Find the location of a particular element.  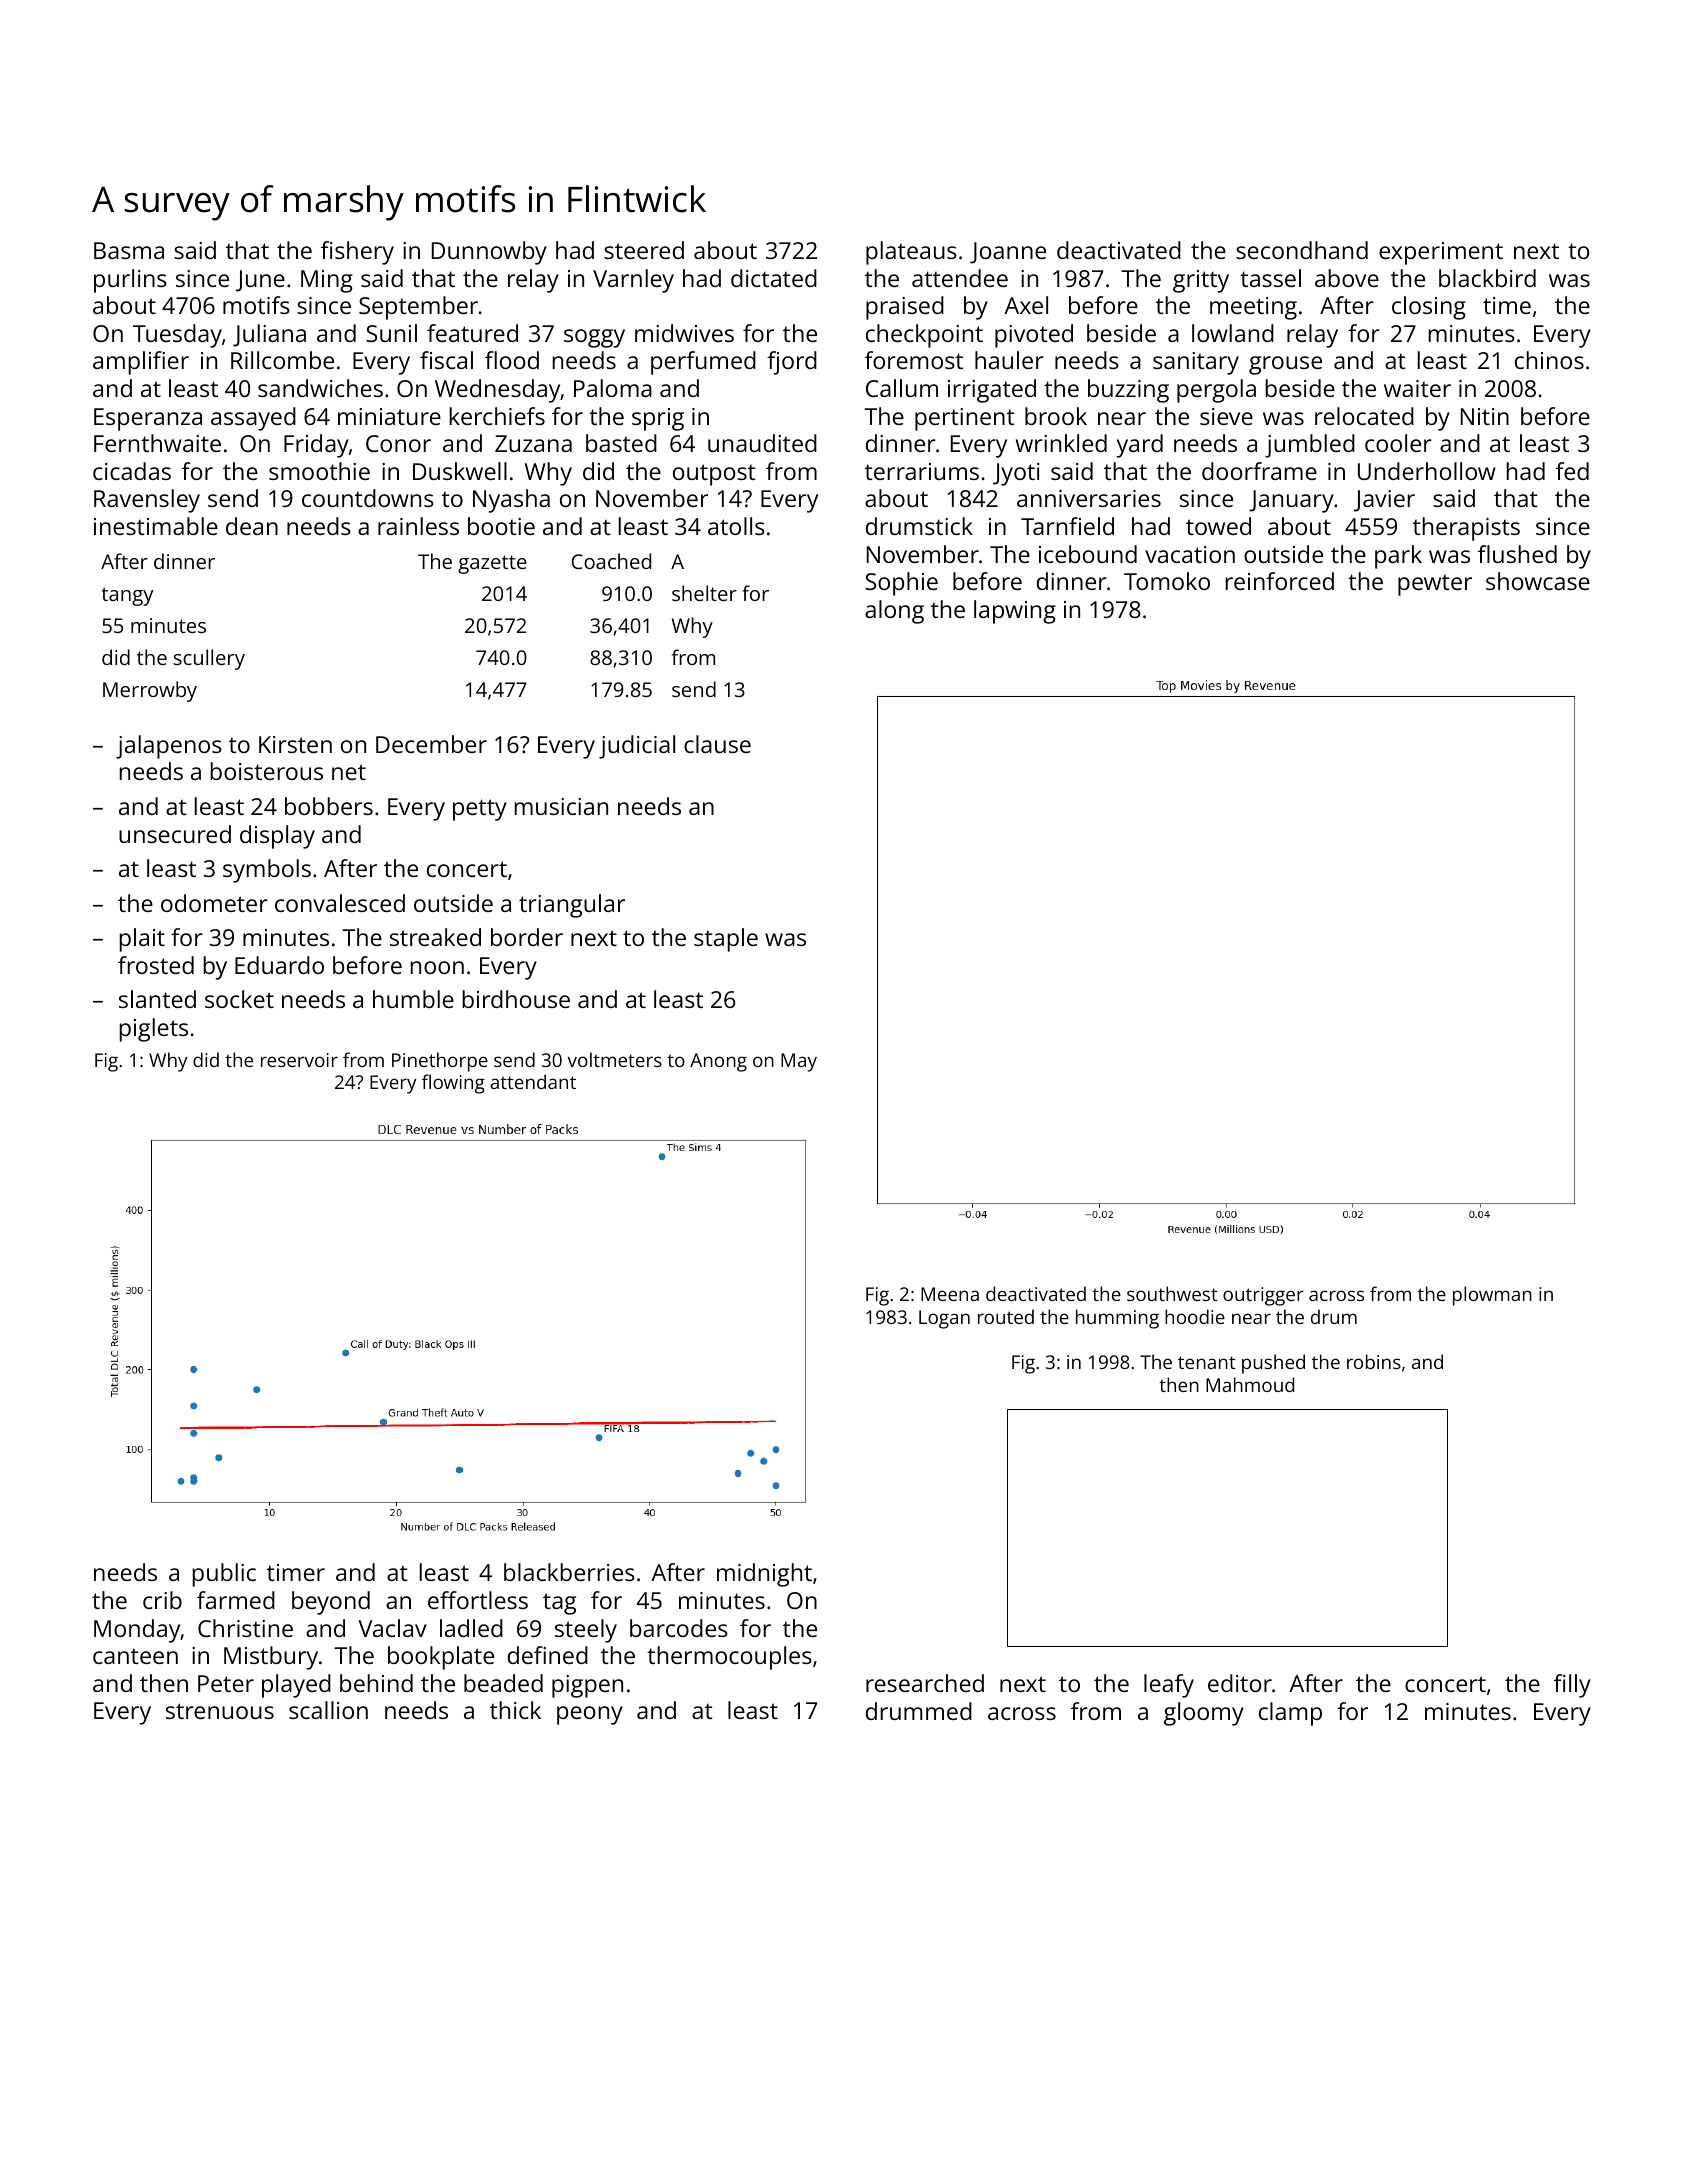

midnight is located at coordinates (764, 1575).
